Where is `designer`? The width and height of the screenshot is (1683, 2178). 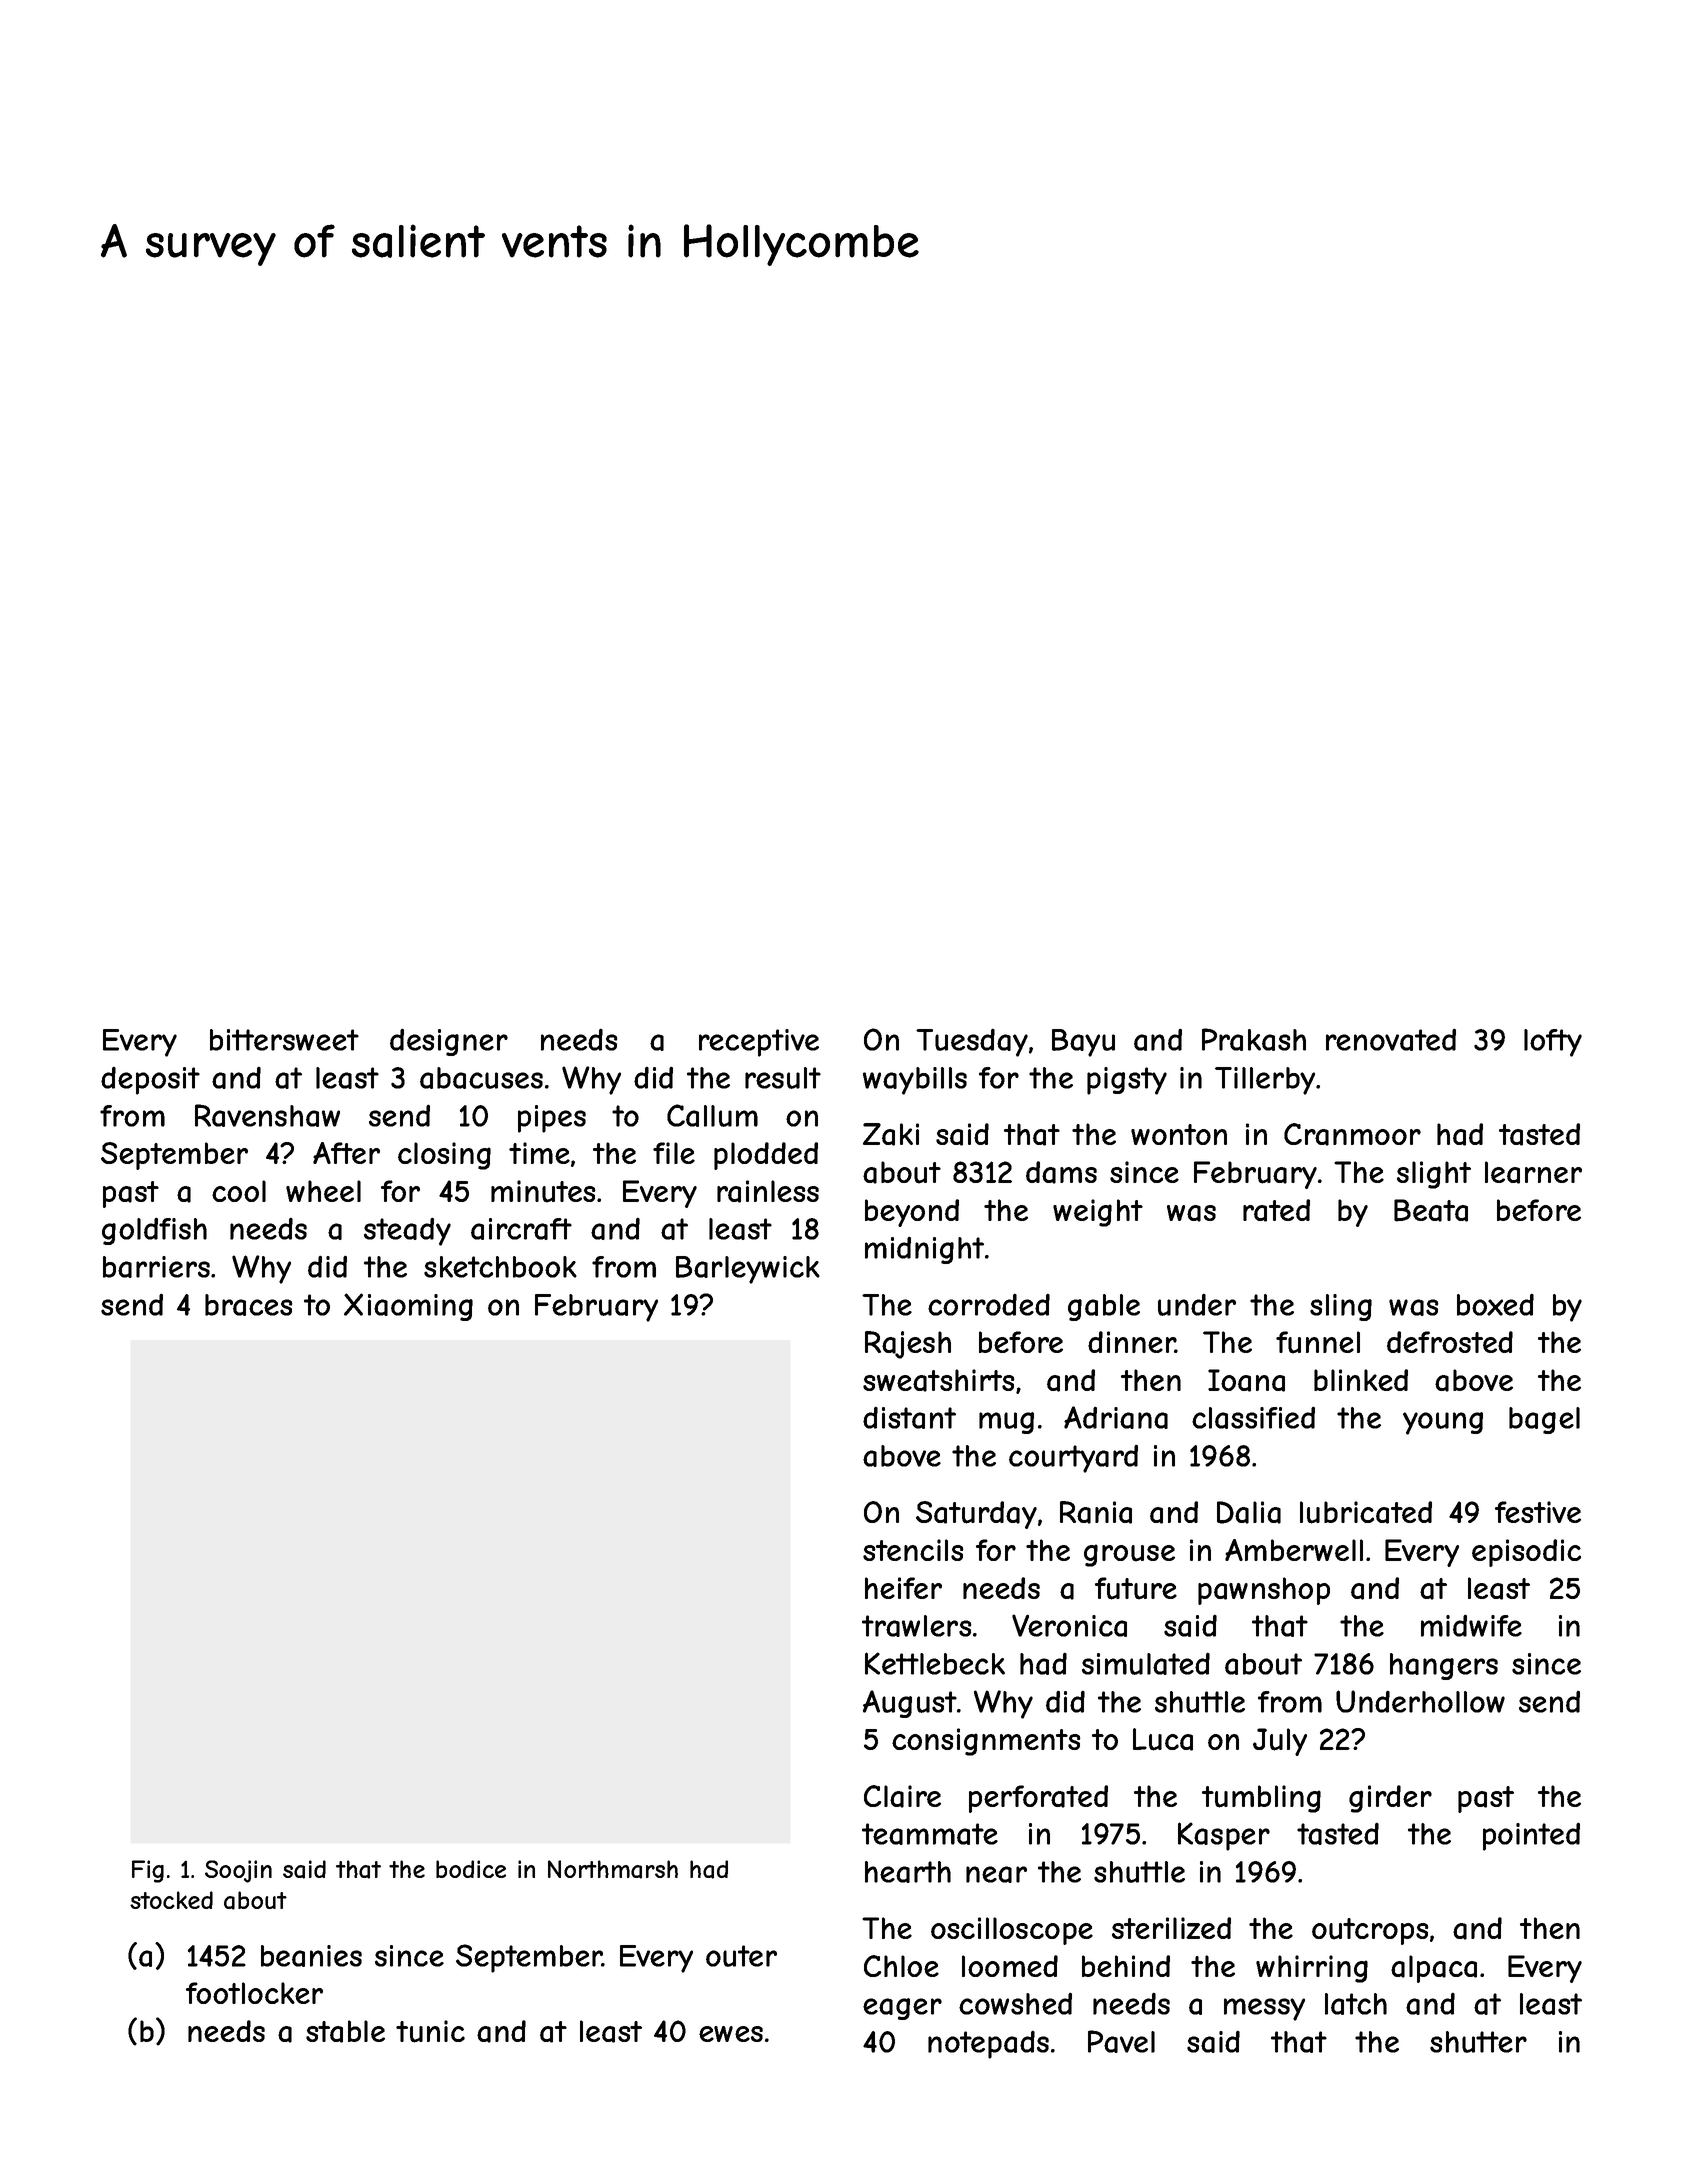 designer is located at coordinates (449, 1042).
